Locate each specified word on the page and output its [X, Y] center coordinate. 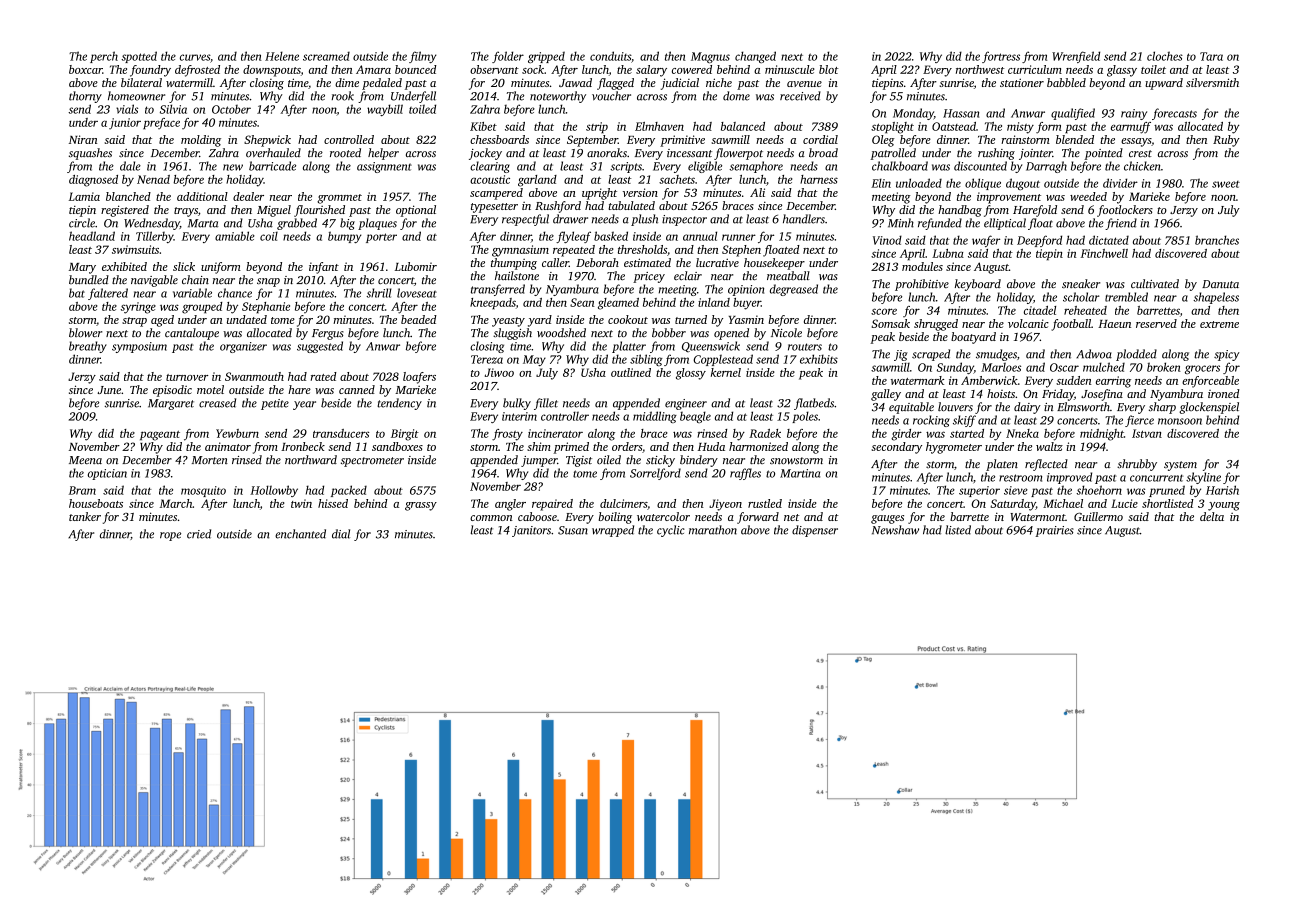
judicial [680, 84]
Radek [765, 433]
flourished [319, 211]
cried [199, 534]
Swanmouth [254, 376]
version [640, 192]
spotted [139, 57]
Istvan [1147, 433]
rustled [765, 503]
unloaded [919, 183]
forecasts [1174, 114]
